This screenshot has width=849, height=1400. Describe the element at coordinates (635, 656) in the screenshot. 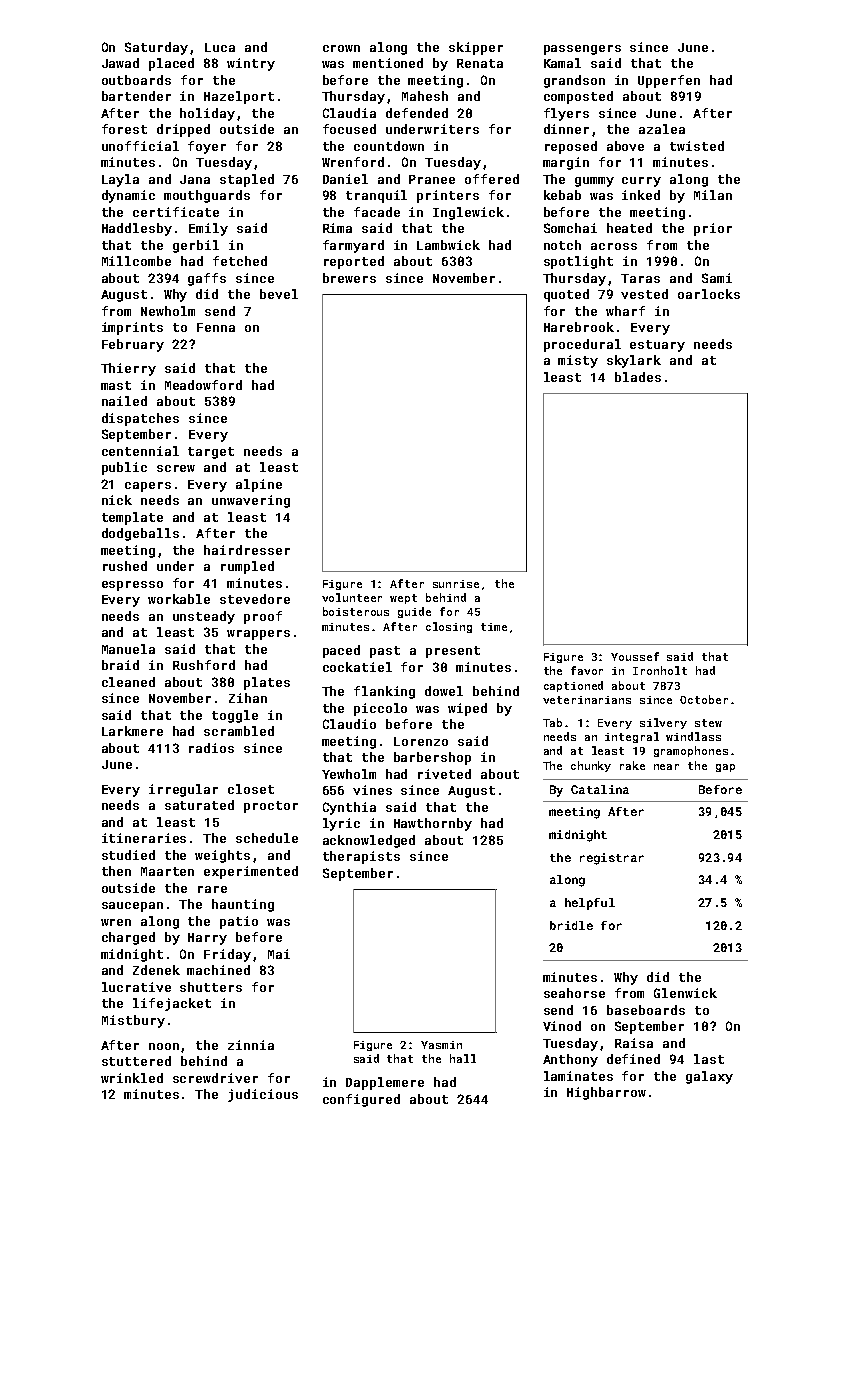

I see `Youssef` at that location.
